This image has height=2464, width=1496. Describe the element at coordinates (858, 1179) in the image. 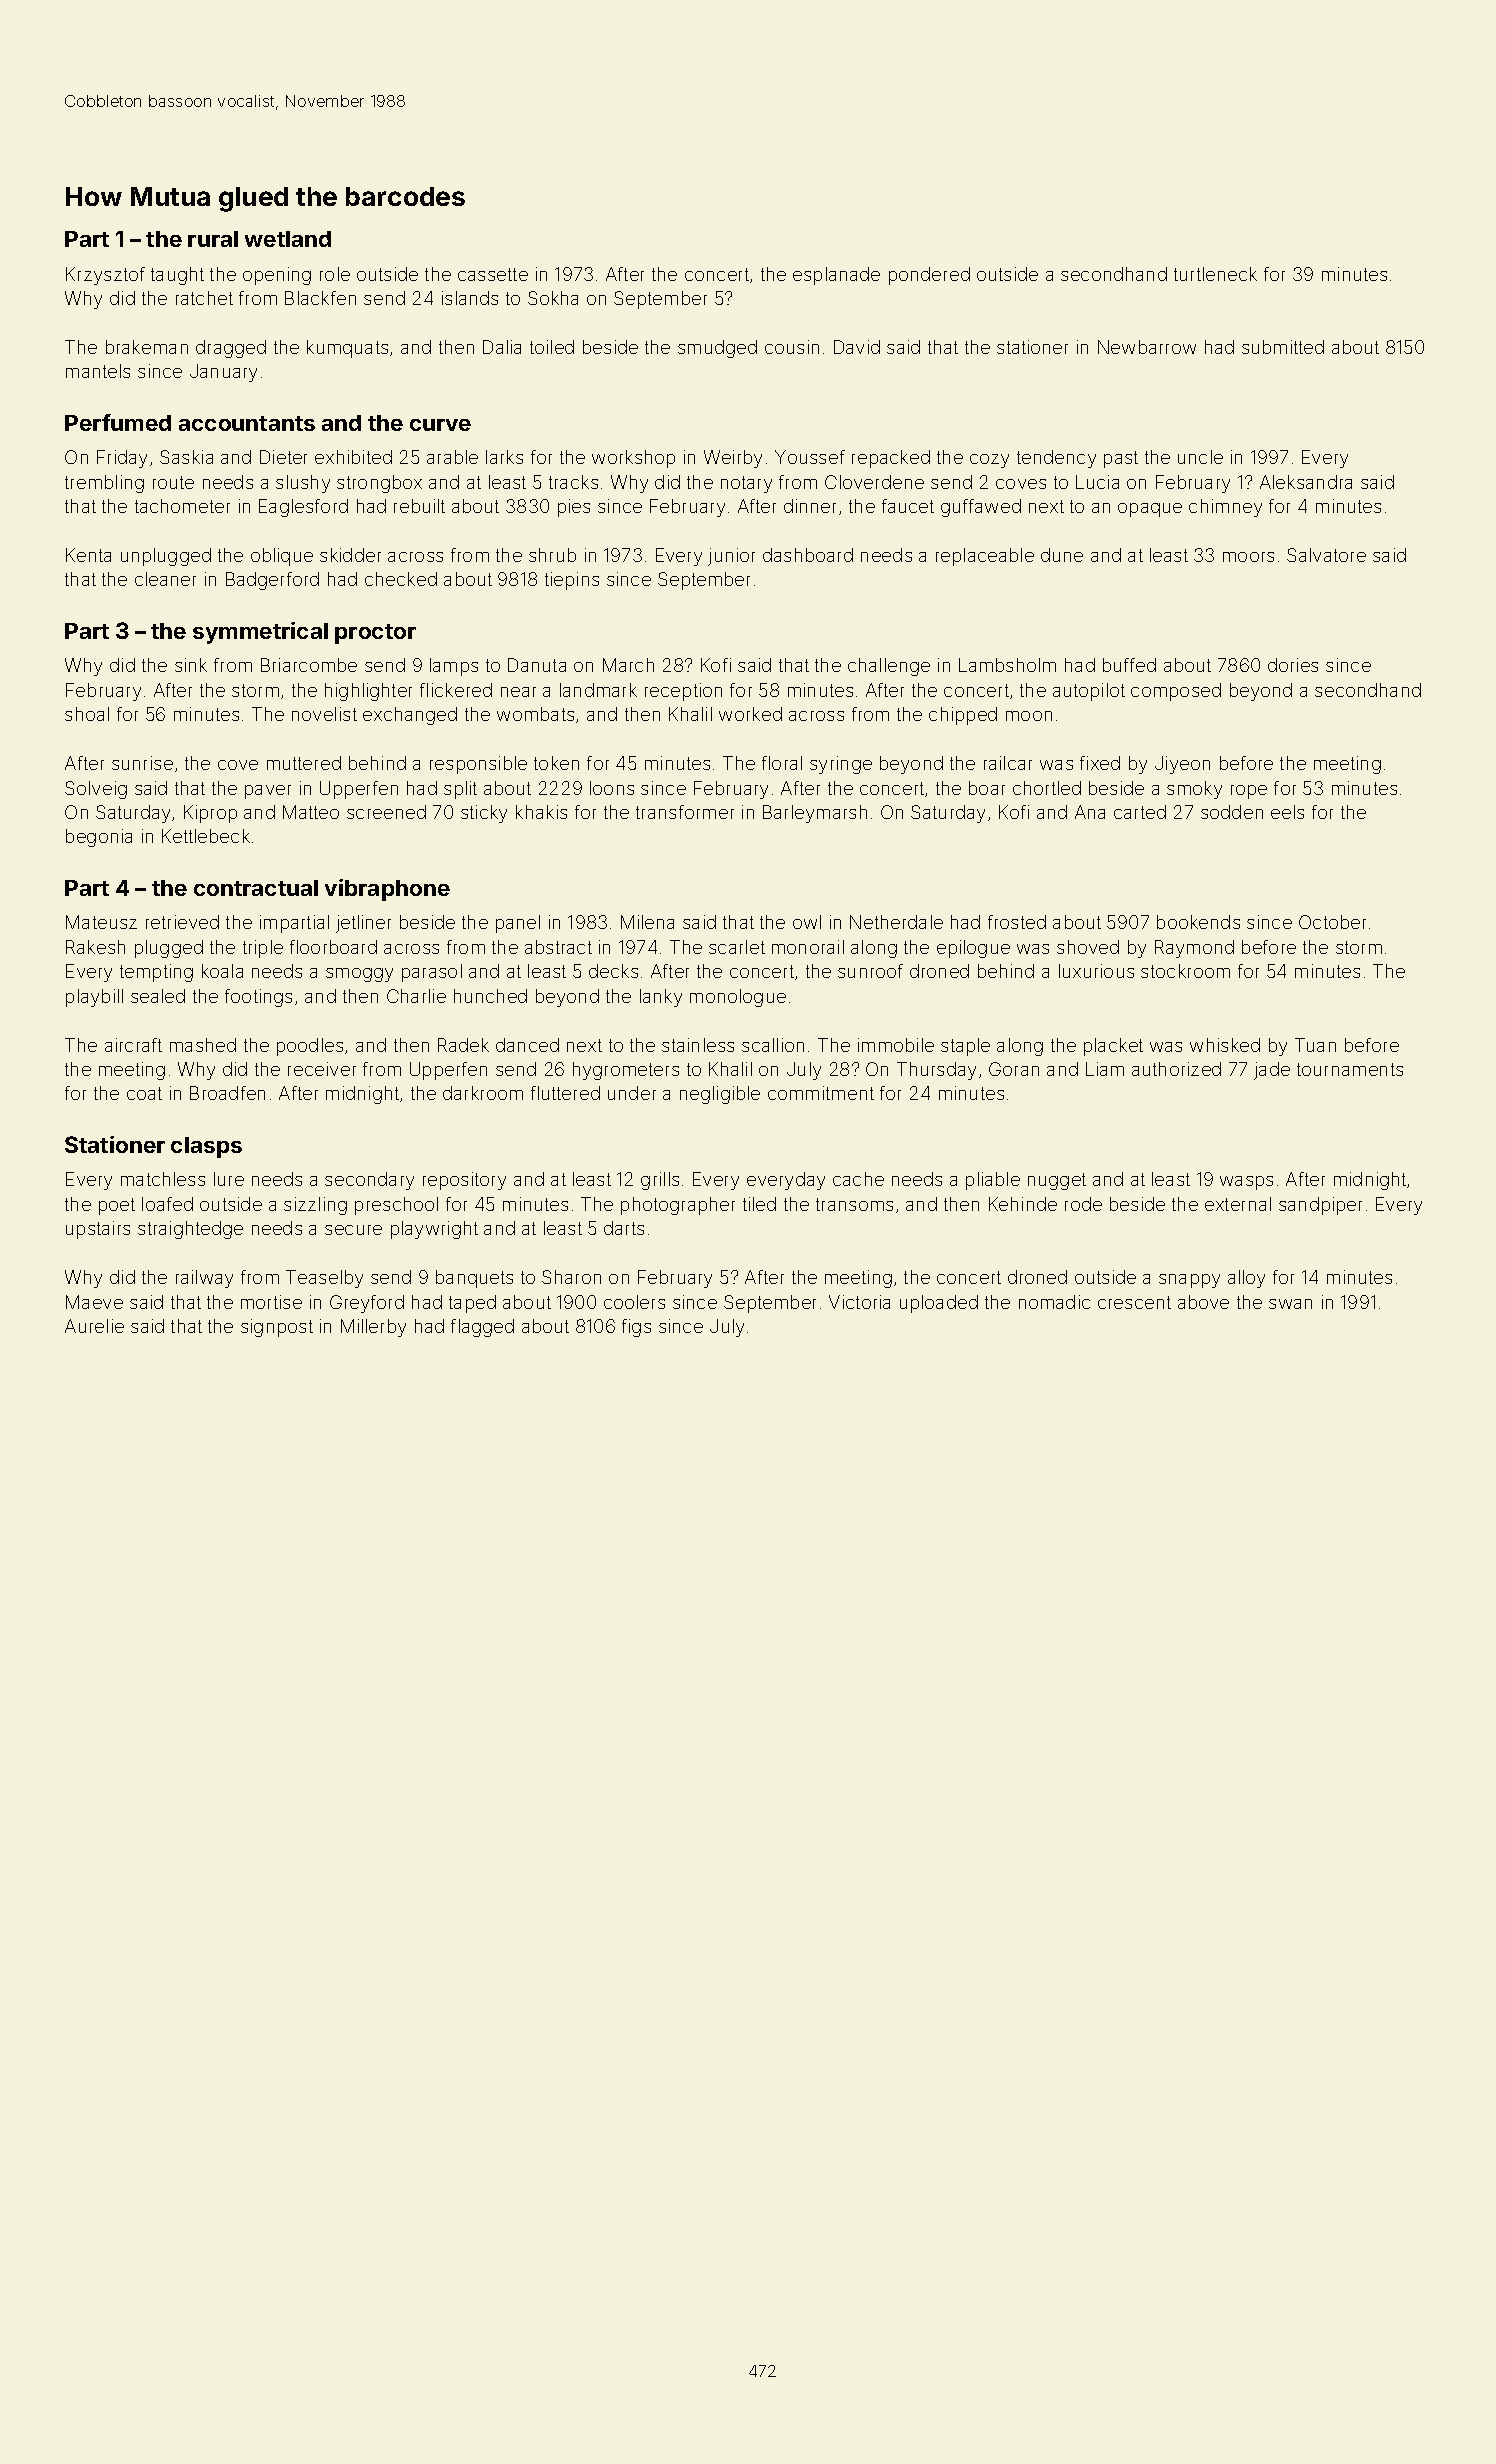

I see `cache` at that location.
